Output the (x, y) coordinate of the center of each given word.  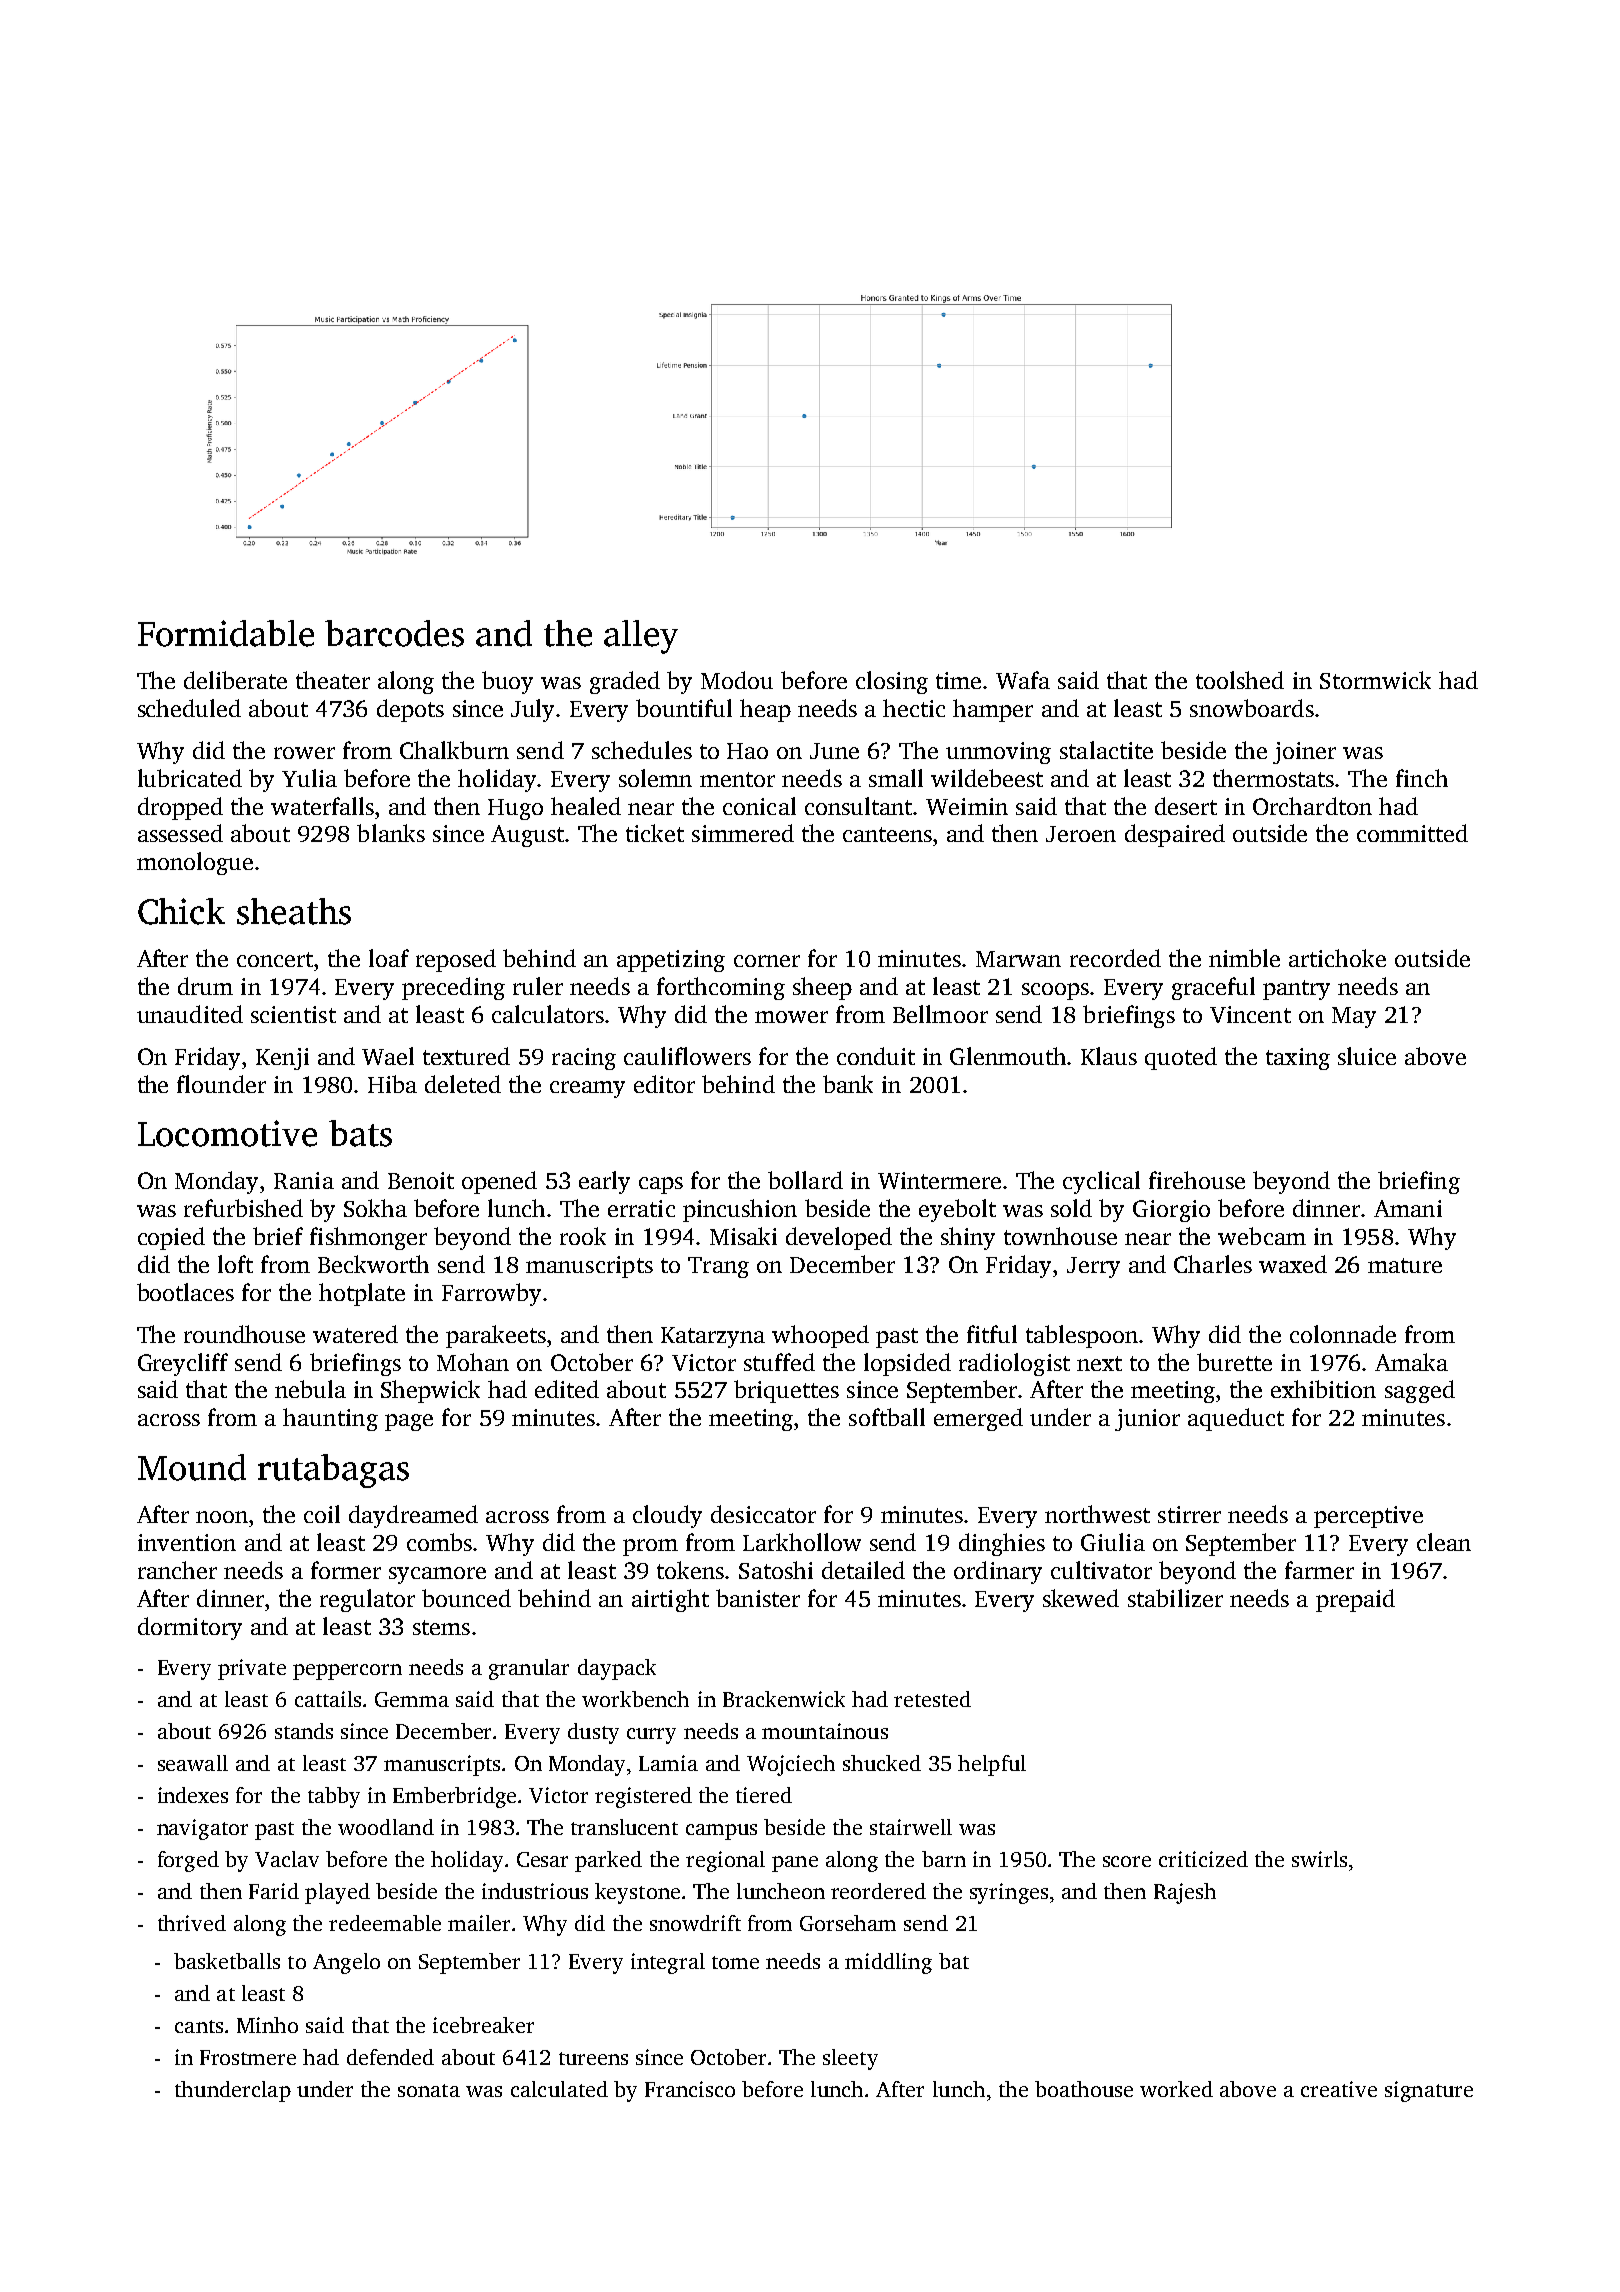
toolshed (1240, 680)
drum (205, 986)
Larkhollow (802, 1542)
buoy (507, 682)
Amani (1408, 1208)
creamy (587, 1089)
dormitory (190, 1628)
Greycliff (183, 1364)
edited (567, 1389)
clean (1444, 1542)
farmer (1319, 1570)
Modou (737, 680)
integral (668, 1963)
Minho (267, 2025)
